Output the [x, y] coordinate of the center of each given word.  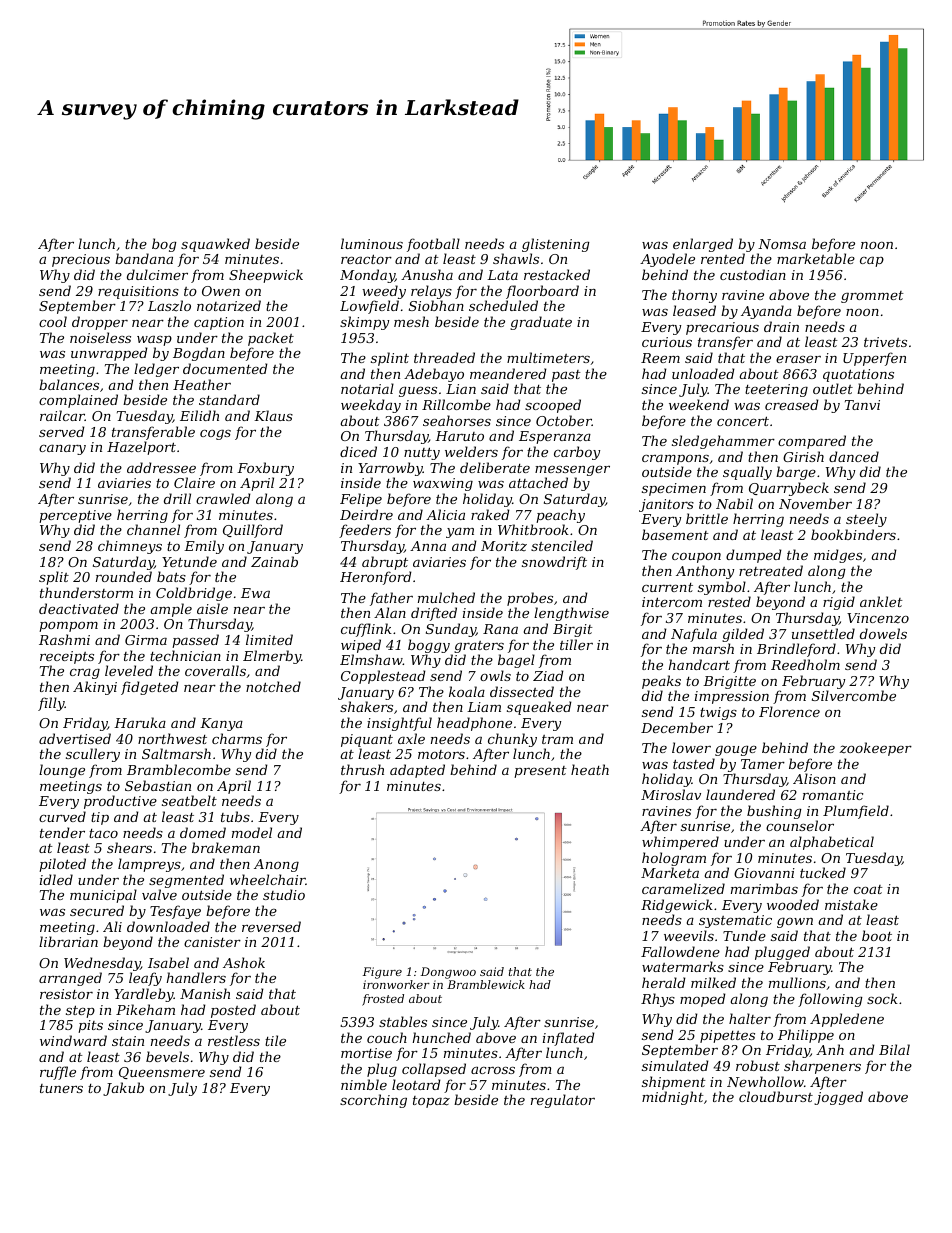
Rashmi [64, 639]
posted [233, 1011]
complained [78, 401]
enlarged [703, 245]
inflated [569, 1039]
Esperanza [555, 437]
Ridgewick [677, 906]
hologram [674, 859]
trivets [885, 342]
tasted [694, 763]
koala [467, 691]
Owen [221, 291]
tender [62, 832]
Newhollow [765, 1081]
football [433, 245]
